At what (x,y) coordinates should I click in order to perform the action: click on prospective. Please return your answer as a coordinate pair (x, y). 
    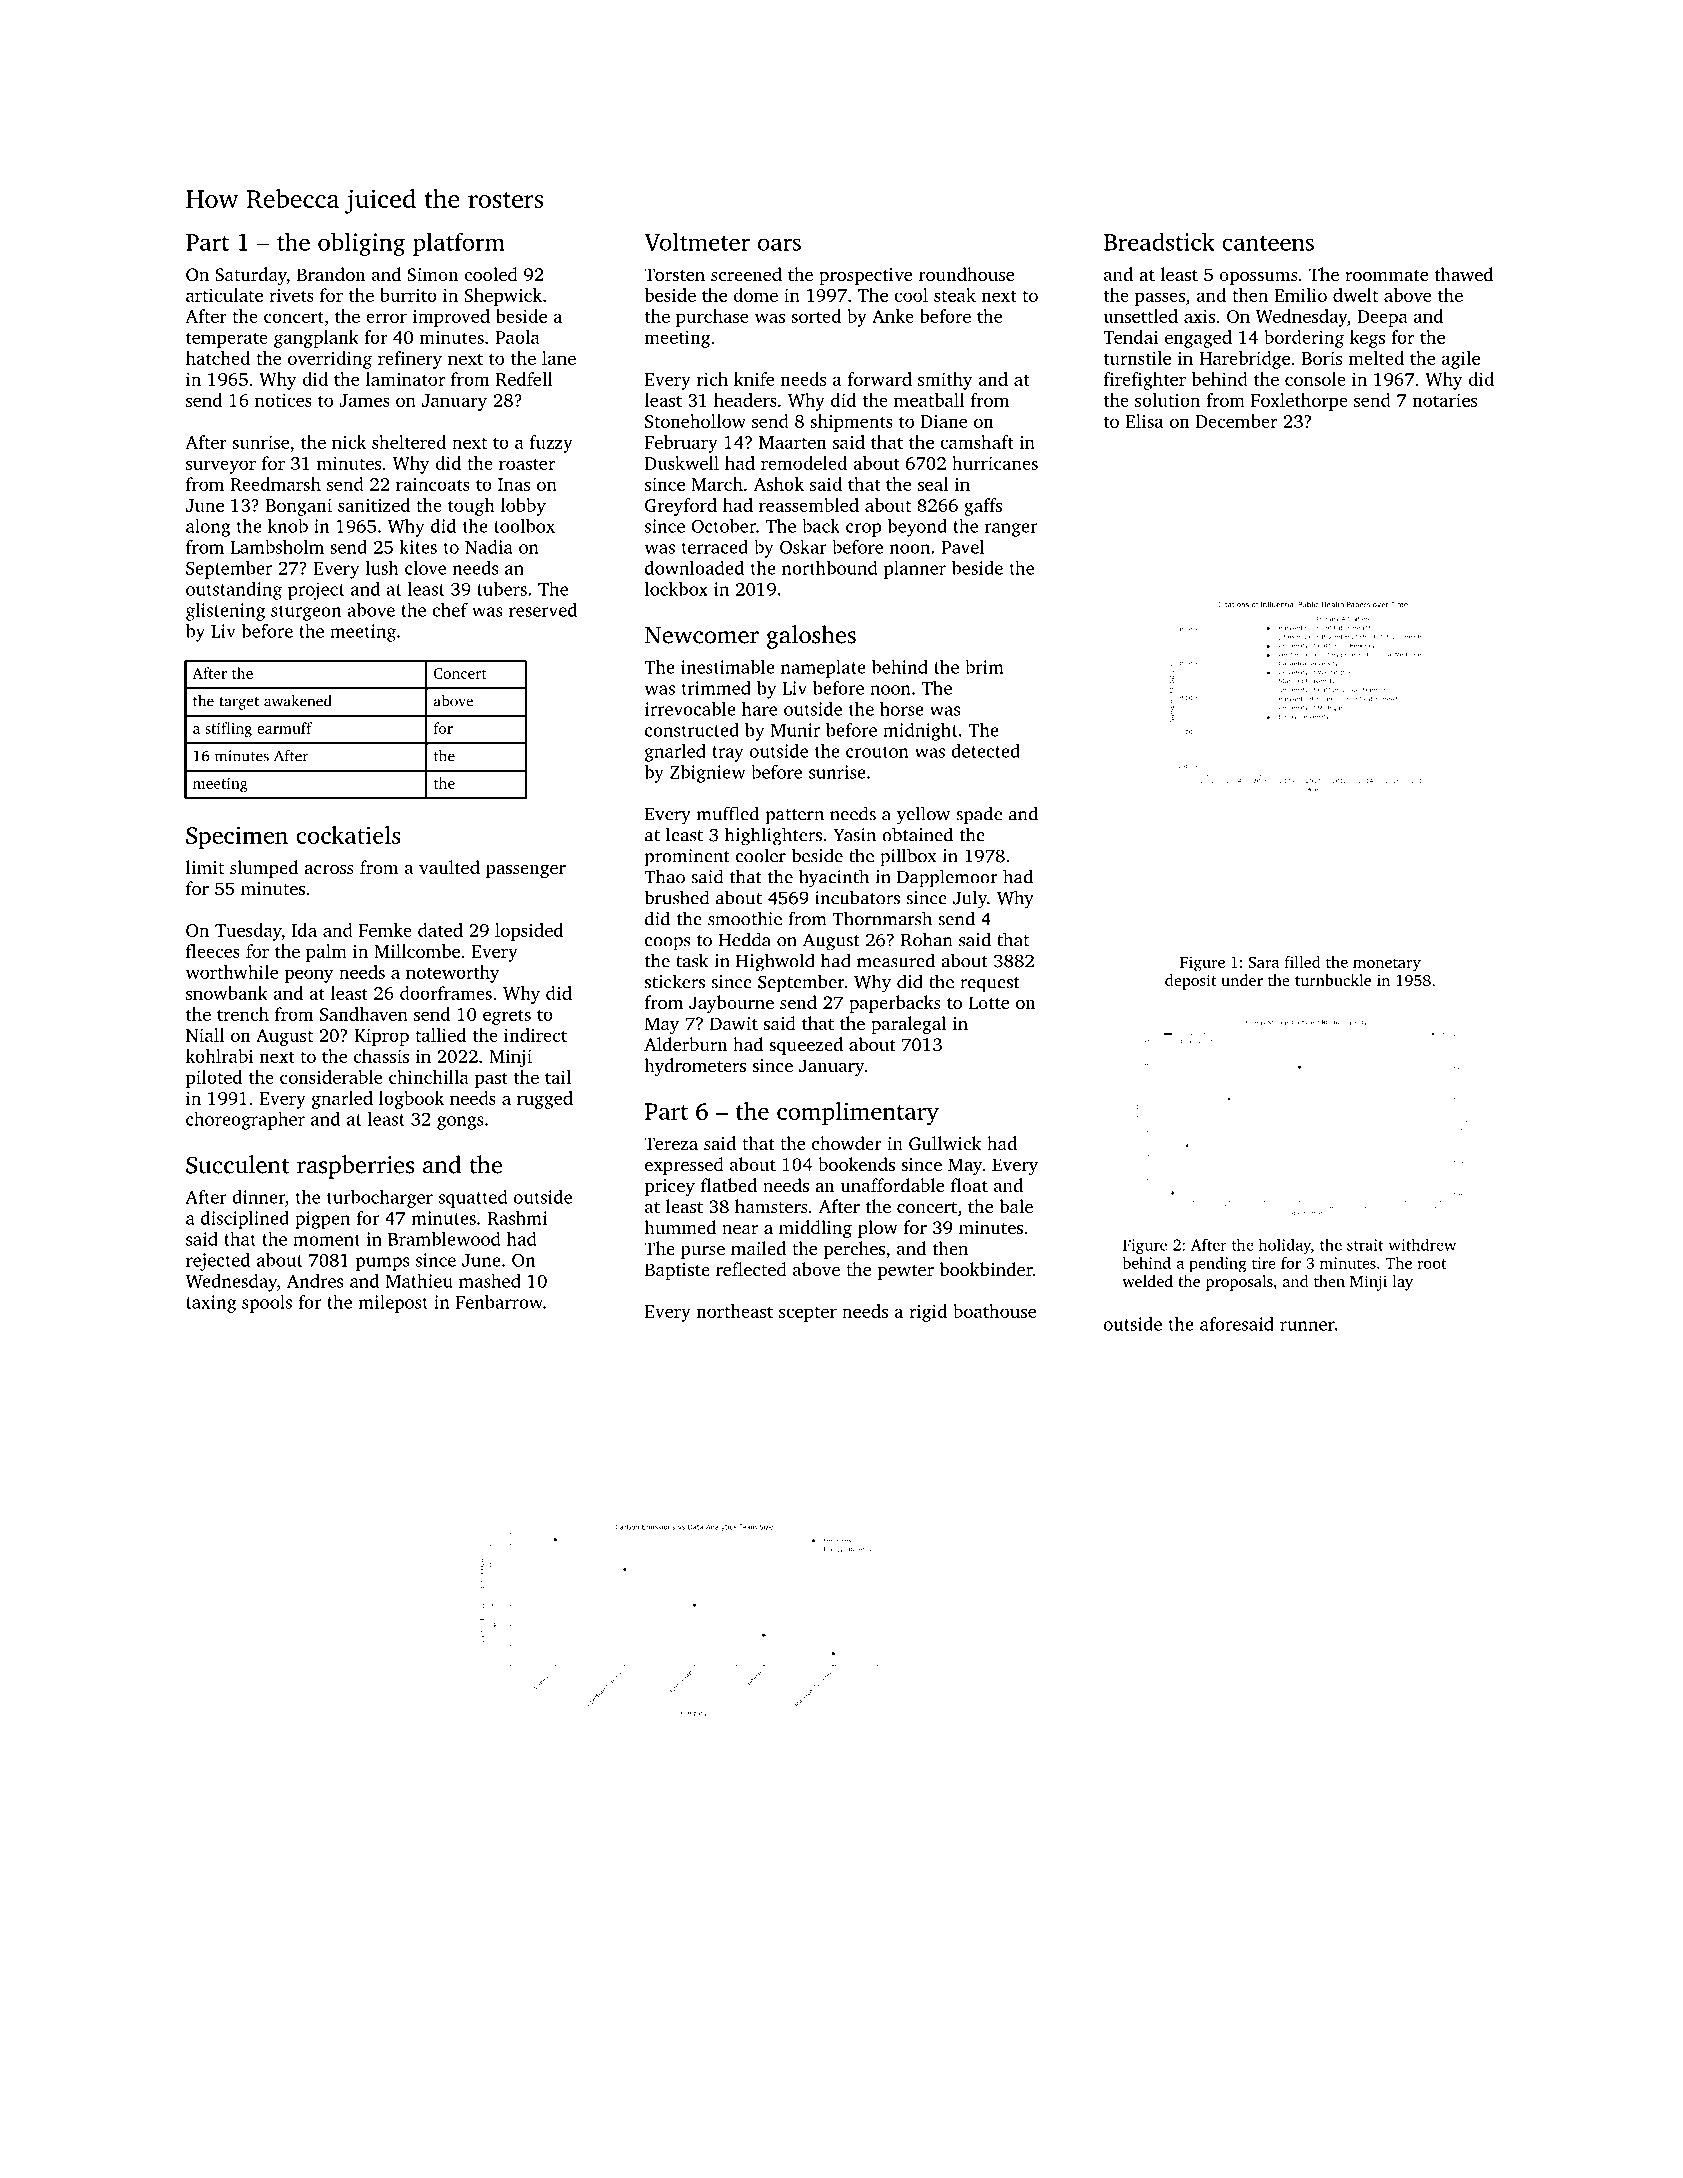
    Looking at the image, I should click on (865, 276).
